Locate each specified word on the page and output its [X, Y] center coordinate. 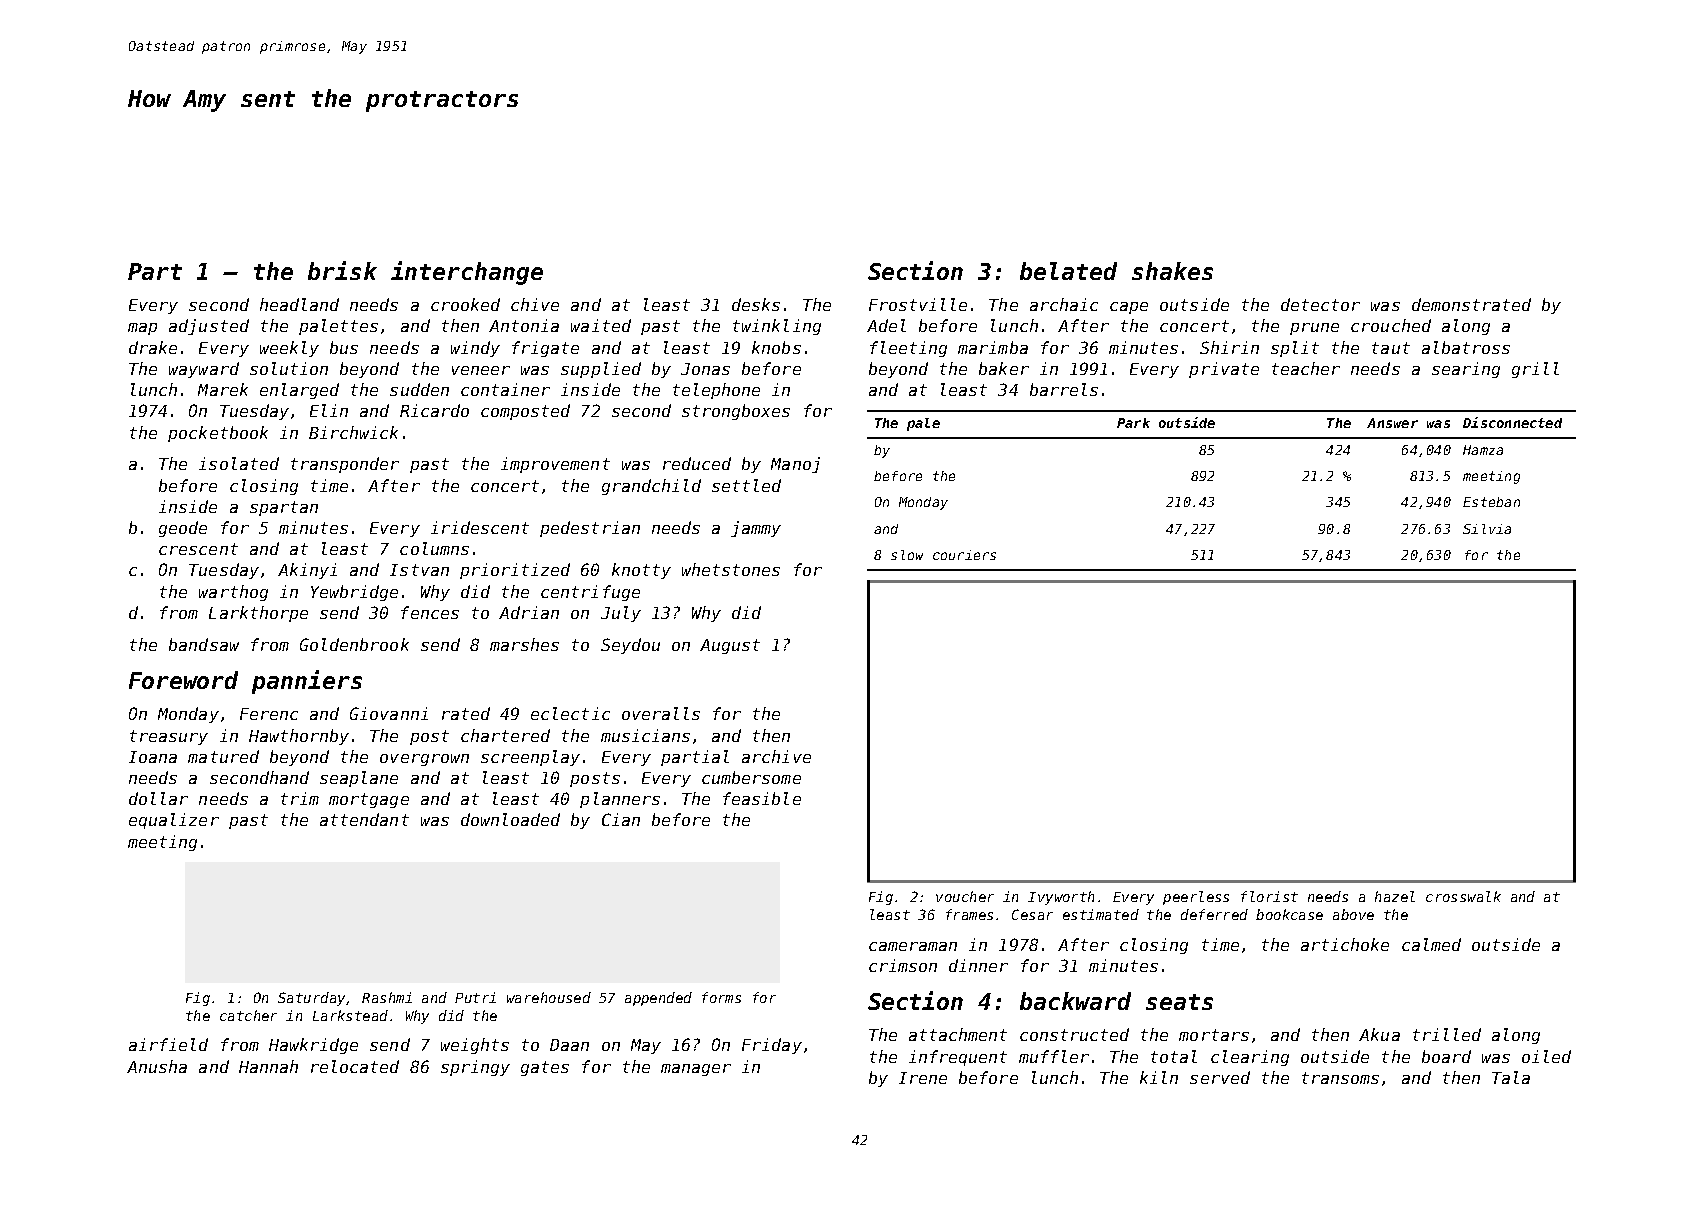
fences [430, 612]
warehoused [549, 997]
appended [658, 999]
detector [1320, 304]
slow [907, 555]
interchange [467, 273]
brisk [342, 270]
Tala [1511, 1077]
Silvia [1487, 529]
